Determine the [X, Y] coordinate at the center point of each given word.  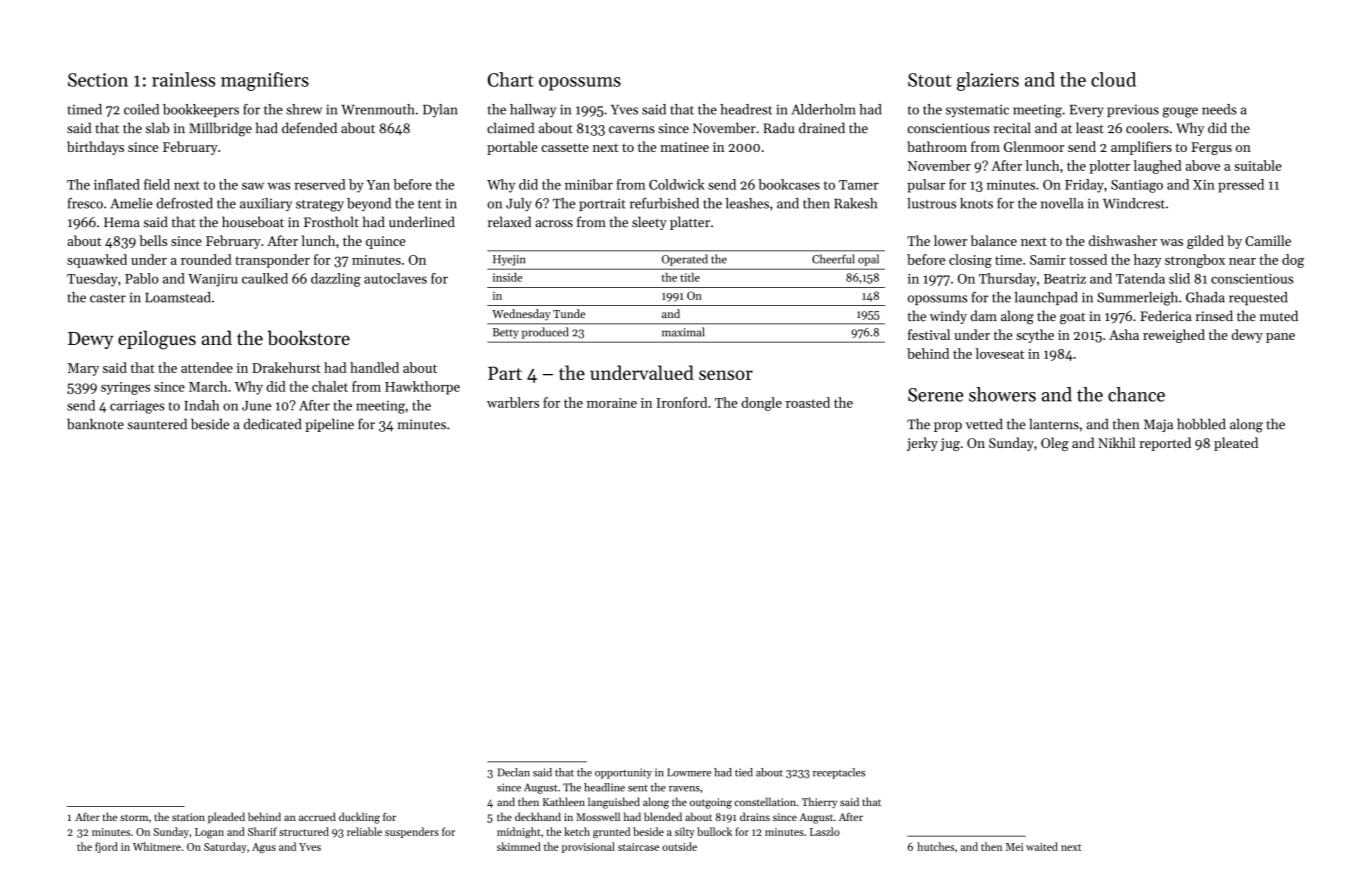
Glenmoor [1034, 146]
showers [1002, 394]
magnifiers [265, 81]
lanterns [1054, 424]
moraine [612, 403]
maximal [683, 332]
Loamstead [178, 297]
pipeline [329, 425]
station [188, 817]
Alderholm [823, 109]
